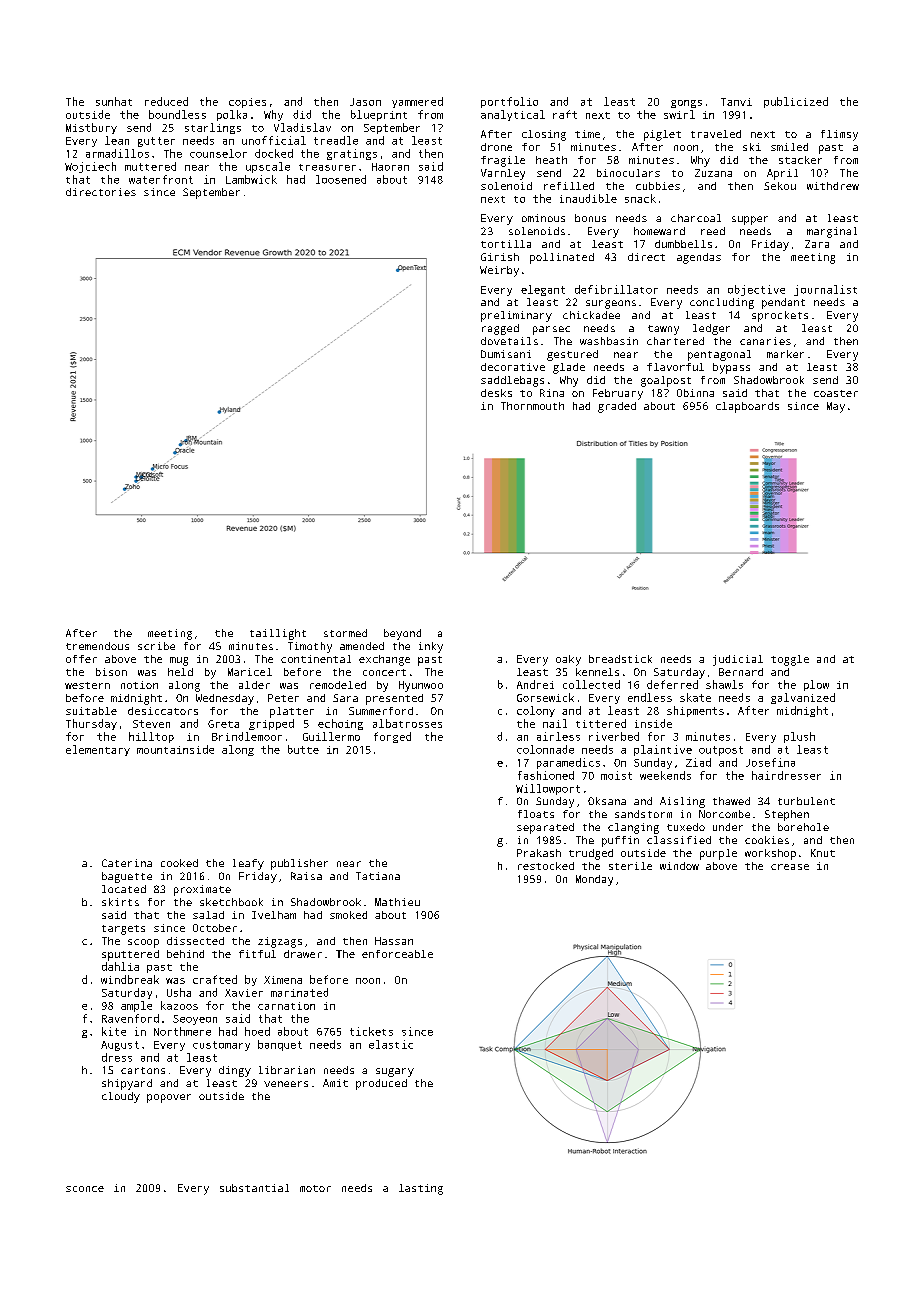 The image size is (924, 1308). What do you see at coordinates (770, 762) in the document?
I see `Josefina` at bounding box center [770, 762].
